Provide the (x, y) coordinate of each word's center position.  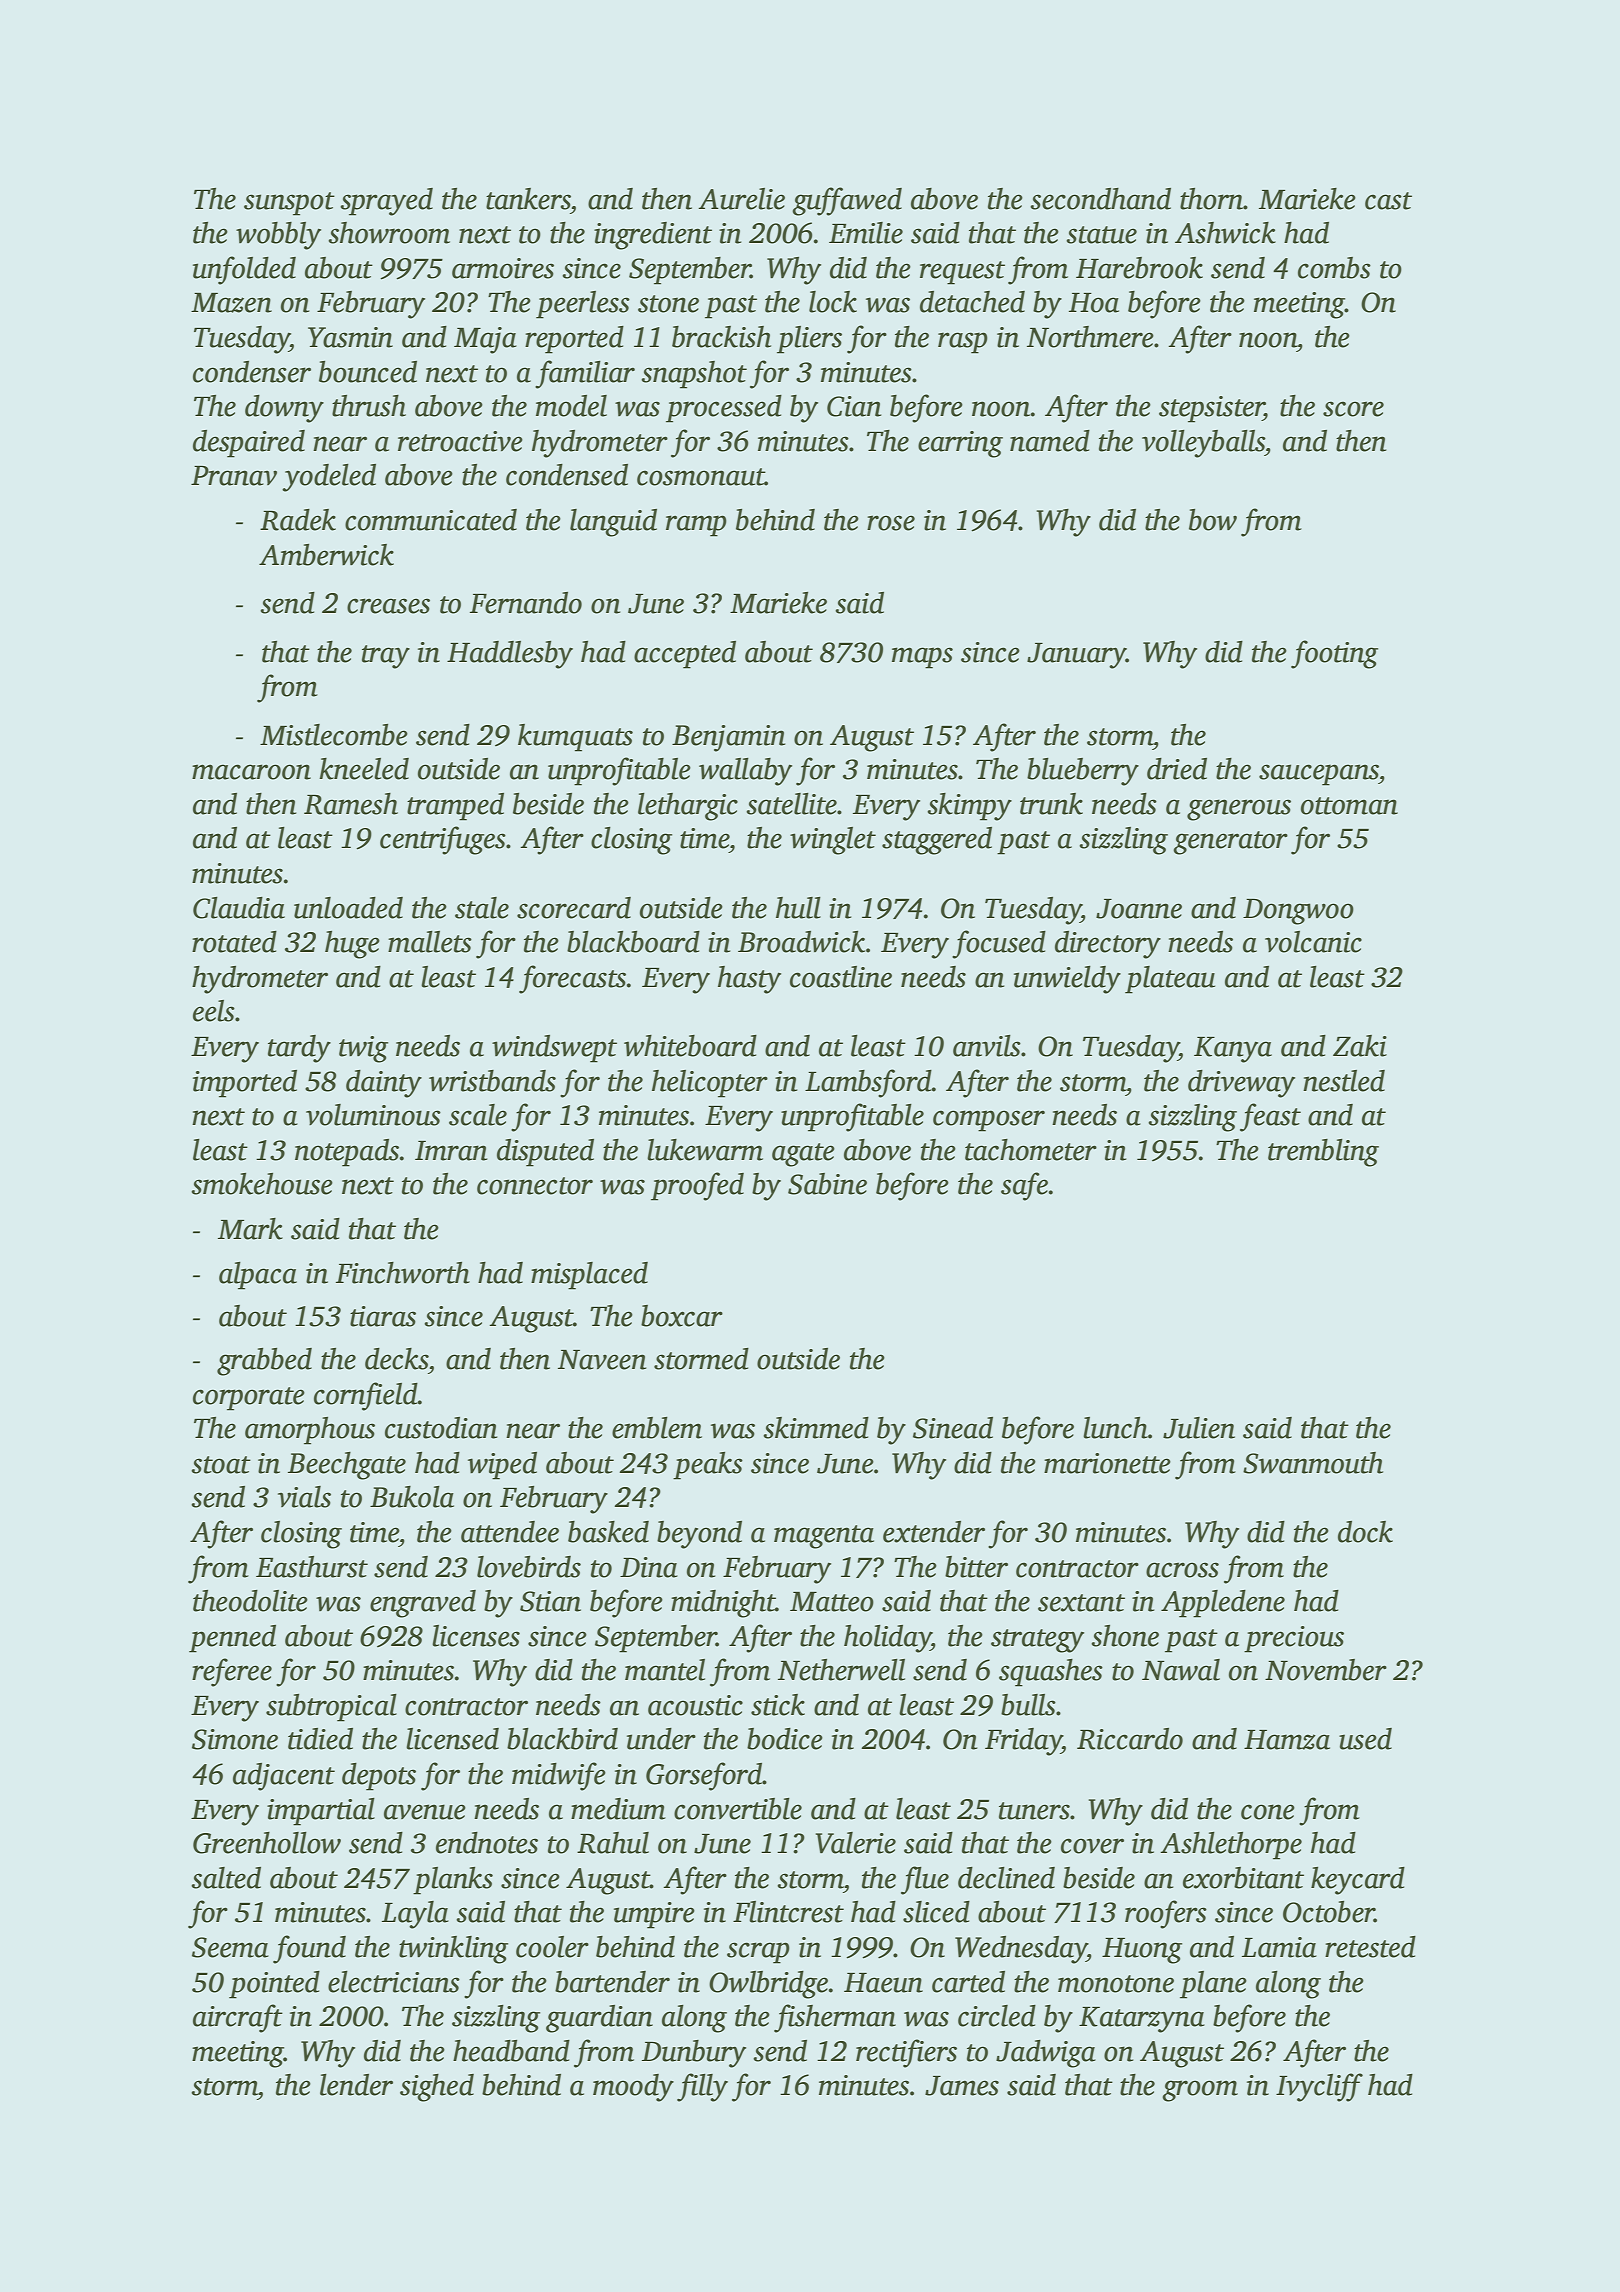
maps (922, 658)
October (1329, 1912)
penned (232, 1639)
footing (1334, 654)
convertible (738, 1809)
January (1076, 656)
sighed (437, 2088)
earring (960, 444)
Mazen (231, 303)
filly (702, 2087)
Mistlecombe (334, 735)
